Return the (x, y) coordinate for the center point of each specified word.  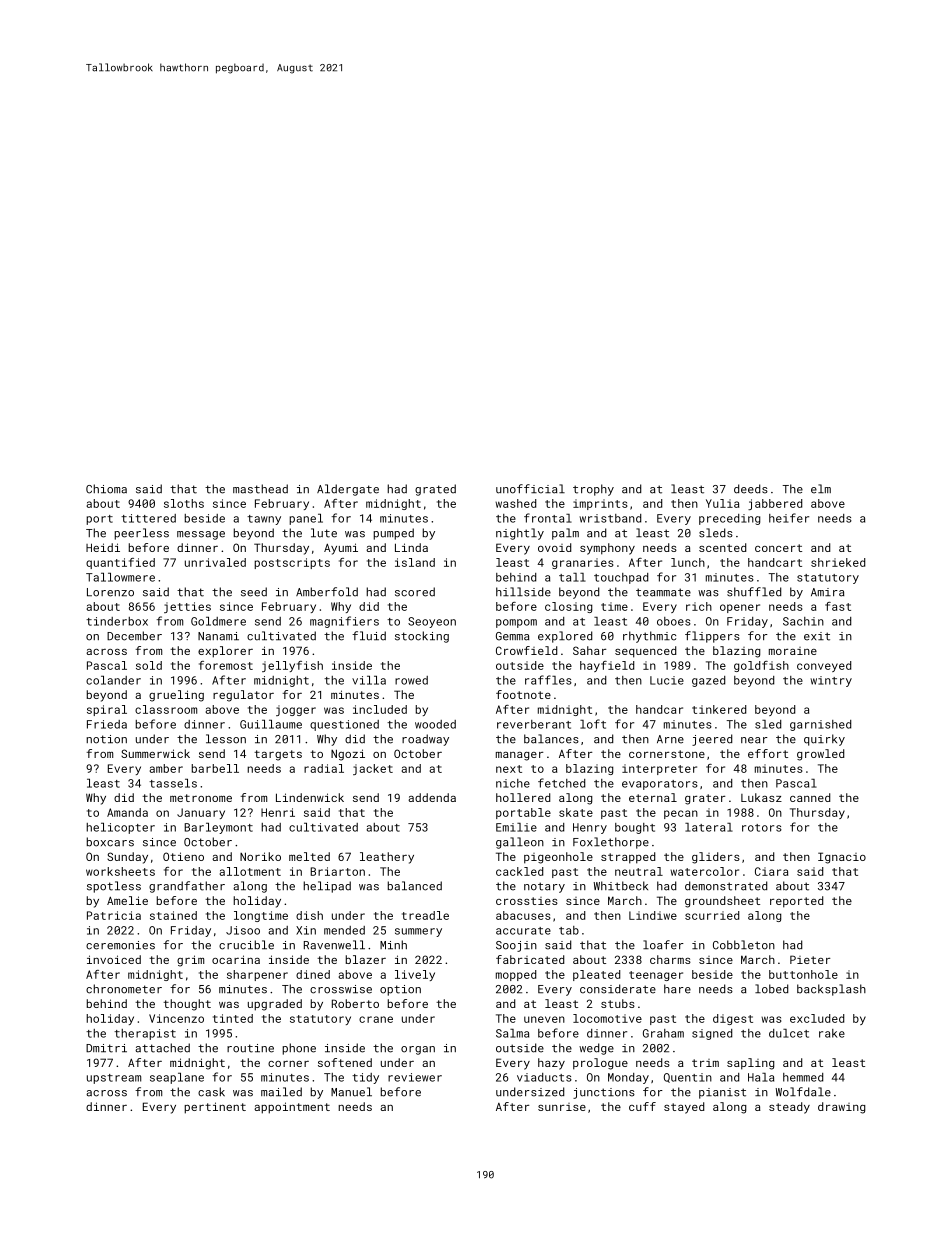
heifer (789, 518)
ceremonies (120, 945)
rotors (762, 828)
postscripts (292, 563)
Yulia (722, 503)
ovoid (554, 547)
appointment (292, 1108)
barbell (215, 768)
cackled (519, 871)
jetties (187, 607)
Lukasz (761, 797)
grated (435, 490)
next (509, 769)
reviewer (415, 1077)
